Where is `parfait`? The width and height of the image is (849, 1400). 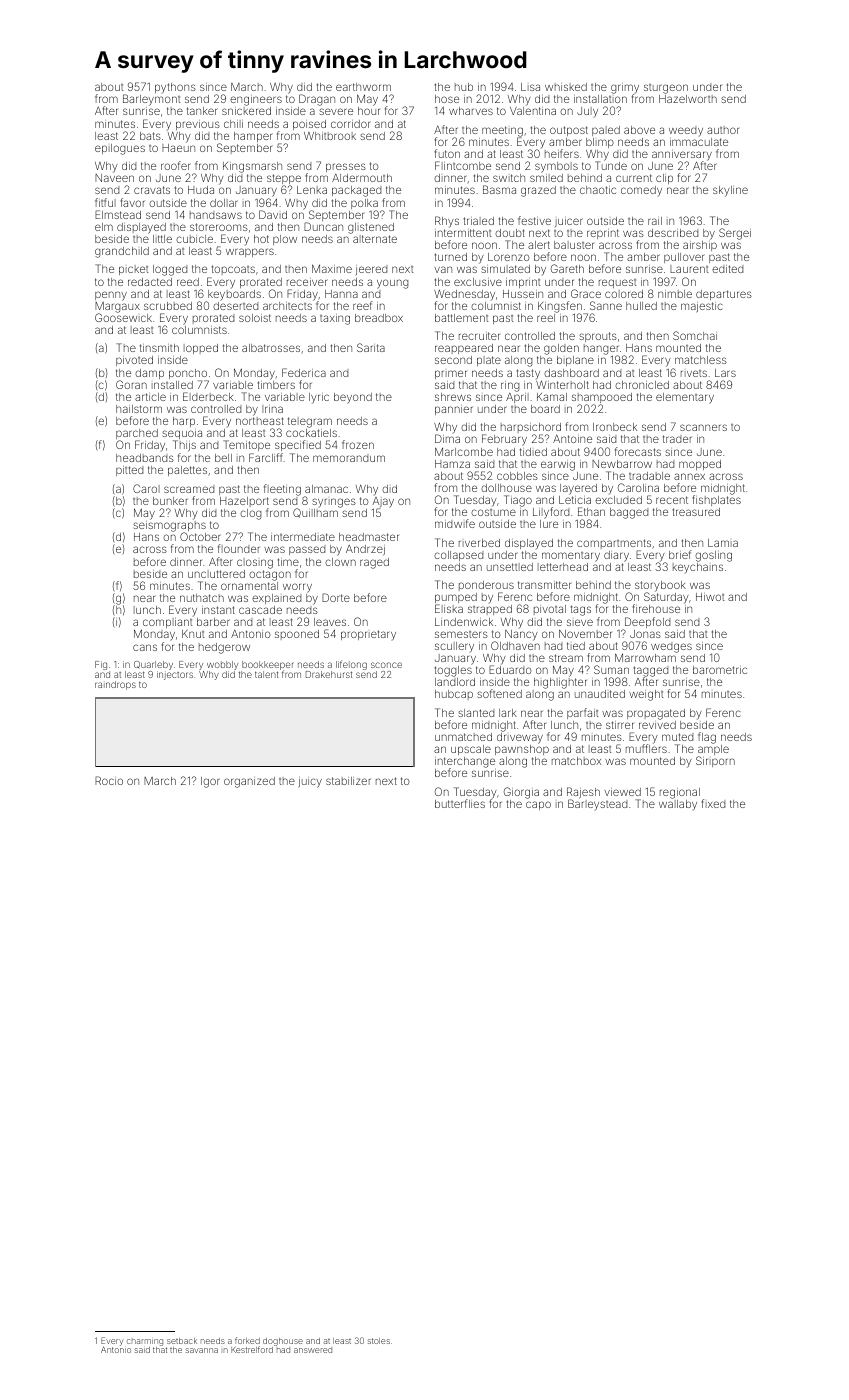
parfait is located at coordinates (582, 713).
